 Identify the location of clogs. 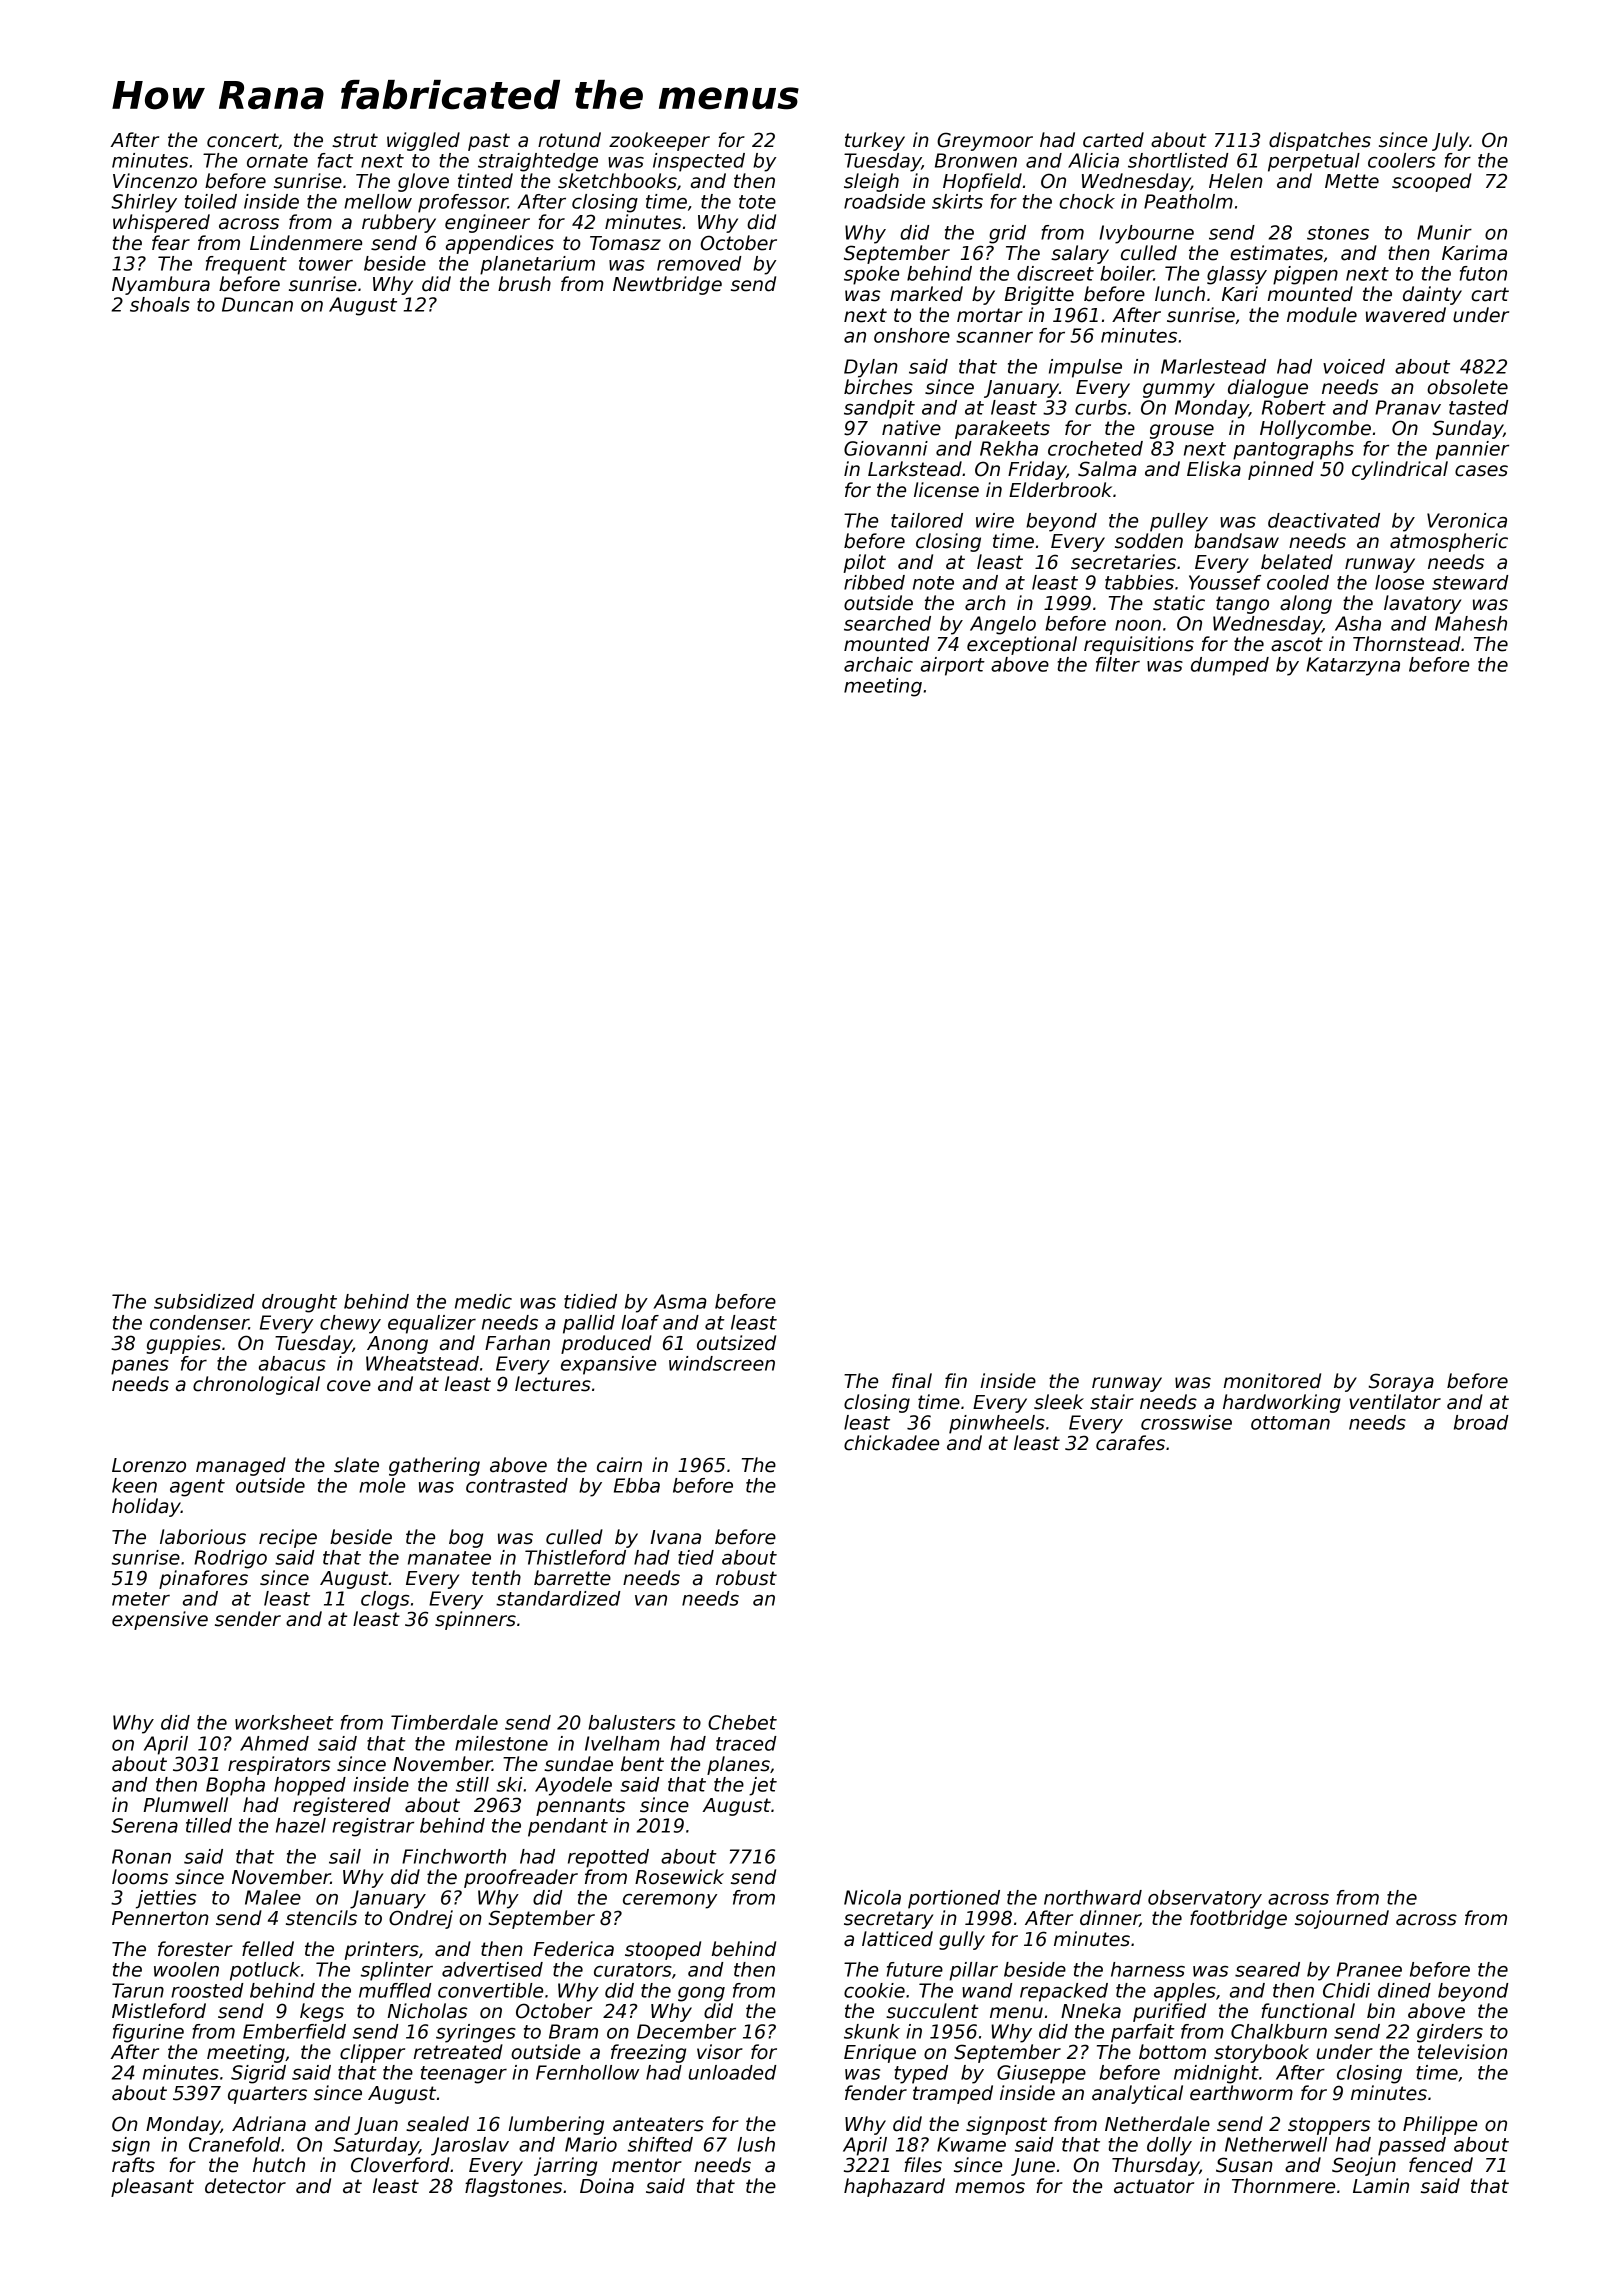
(385, 1600).
